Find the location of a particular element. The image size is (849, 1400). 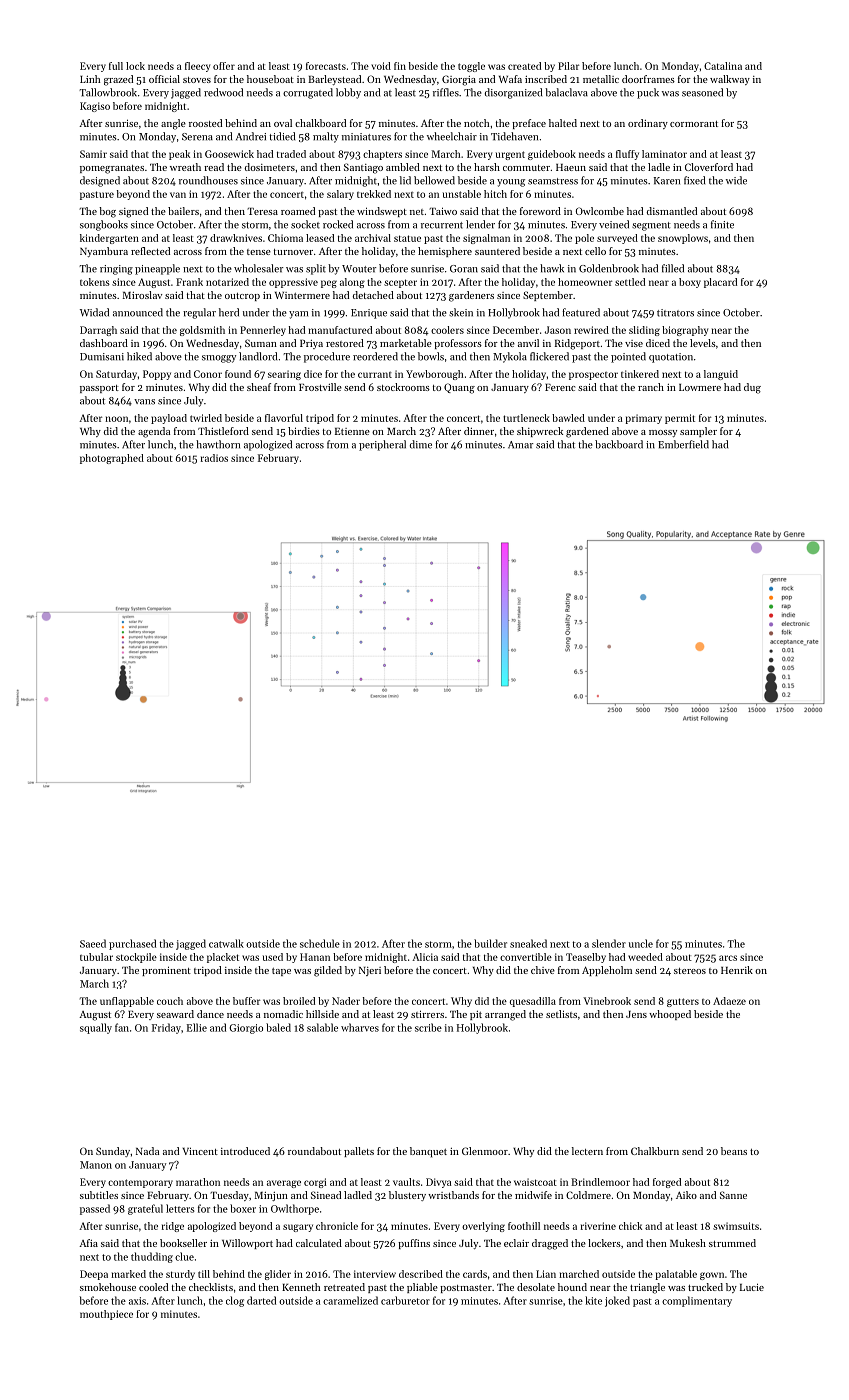

Njeri is located at coordinates (370, 971).
